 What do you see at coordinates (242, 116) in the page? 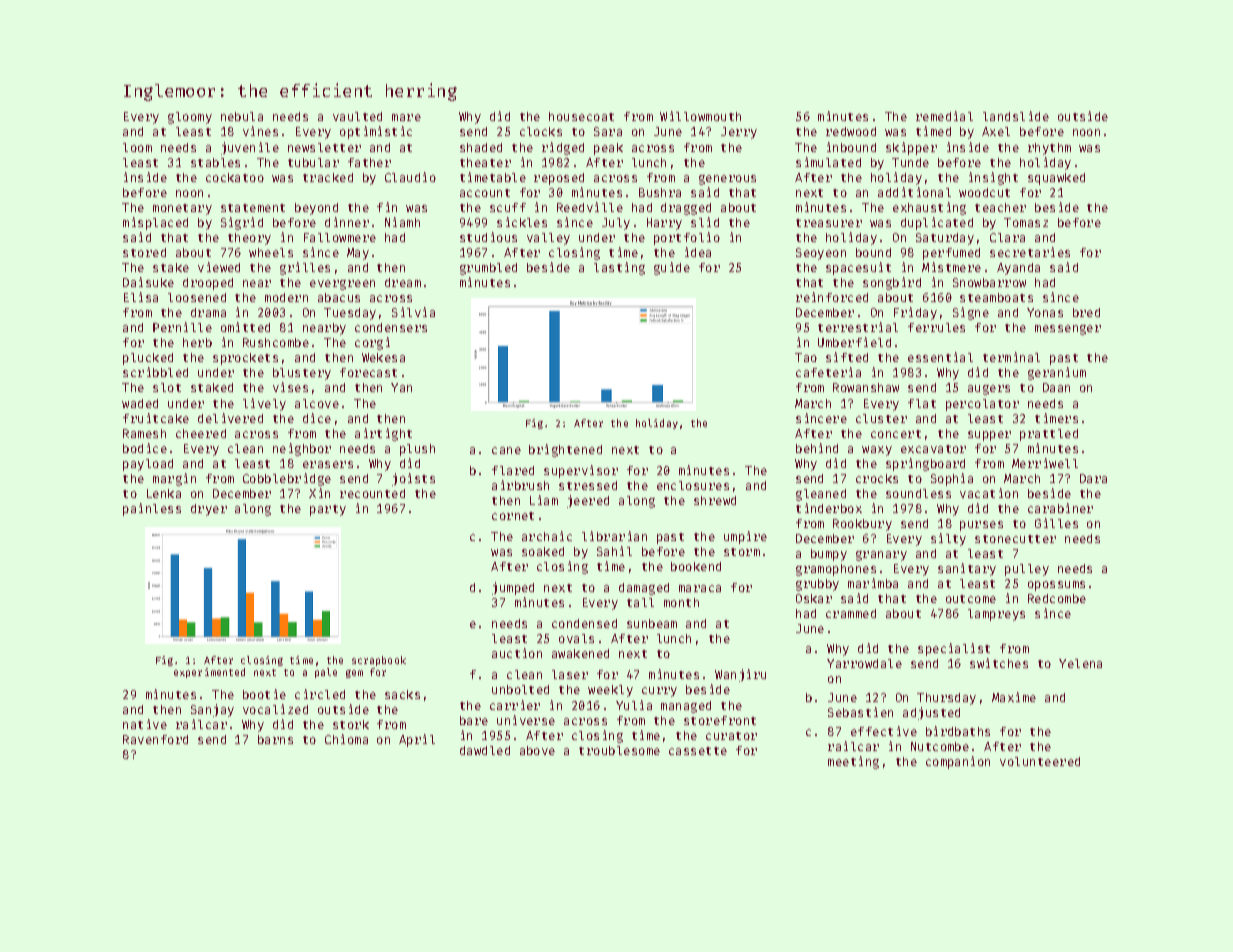
I see `nebula` at bounding box center [242, 116].
